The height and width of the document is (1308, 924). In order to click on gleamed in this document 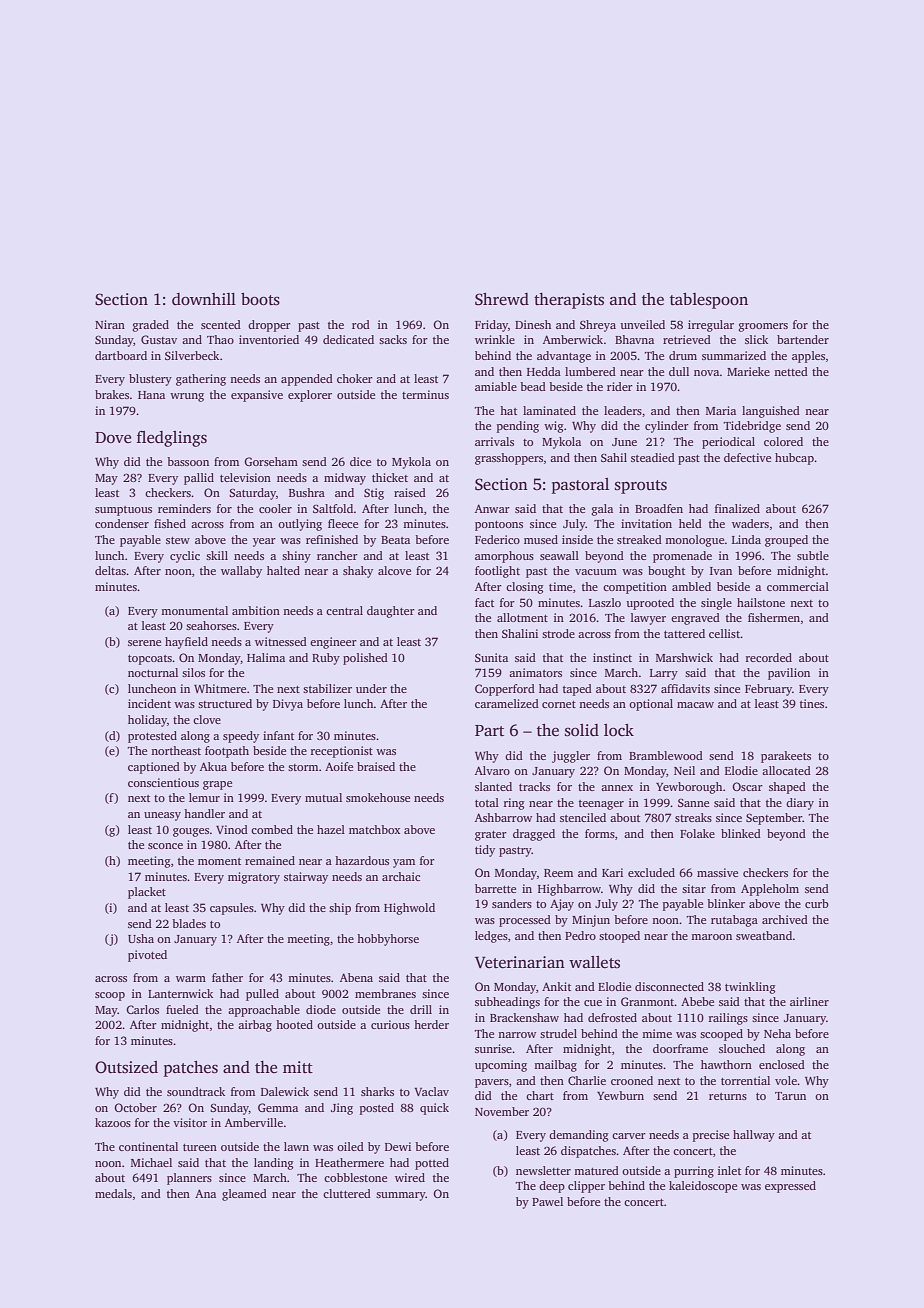, I will do `click(244, 1195)`.
